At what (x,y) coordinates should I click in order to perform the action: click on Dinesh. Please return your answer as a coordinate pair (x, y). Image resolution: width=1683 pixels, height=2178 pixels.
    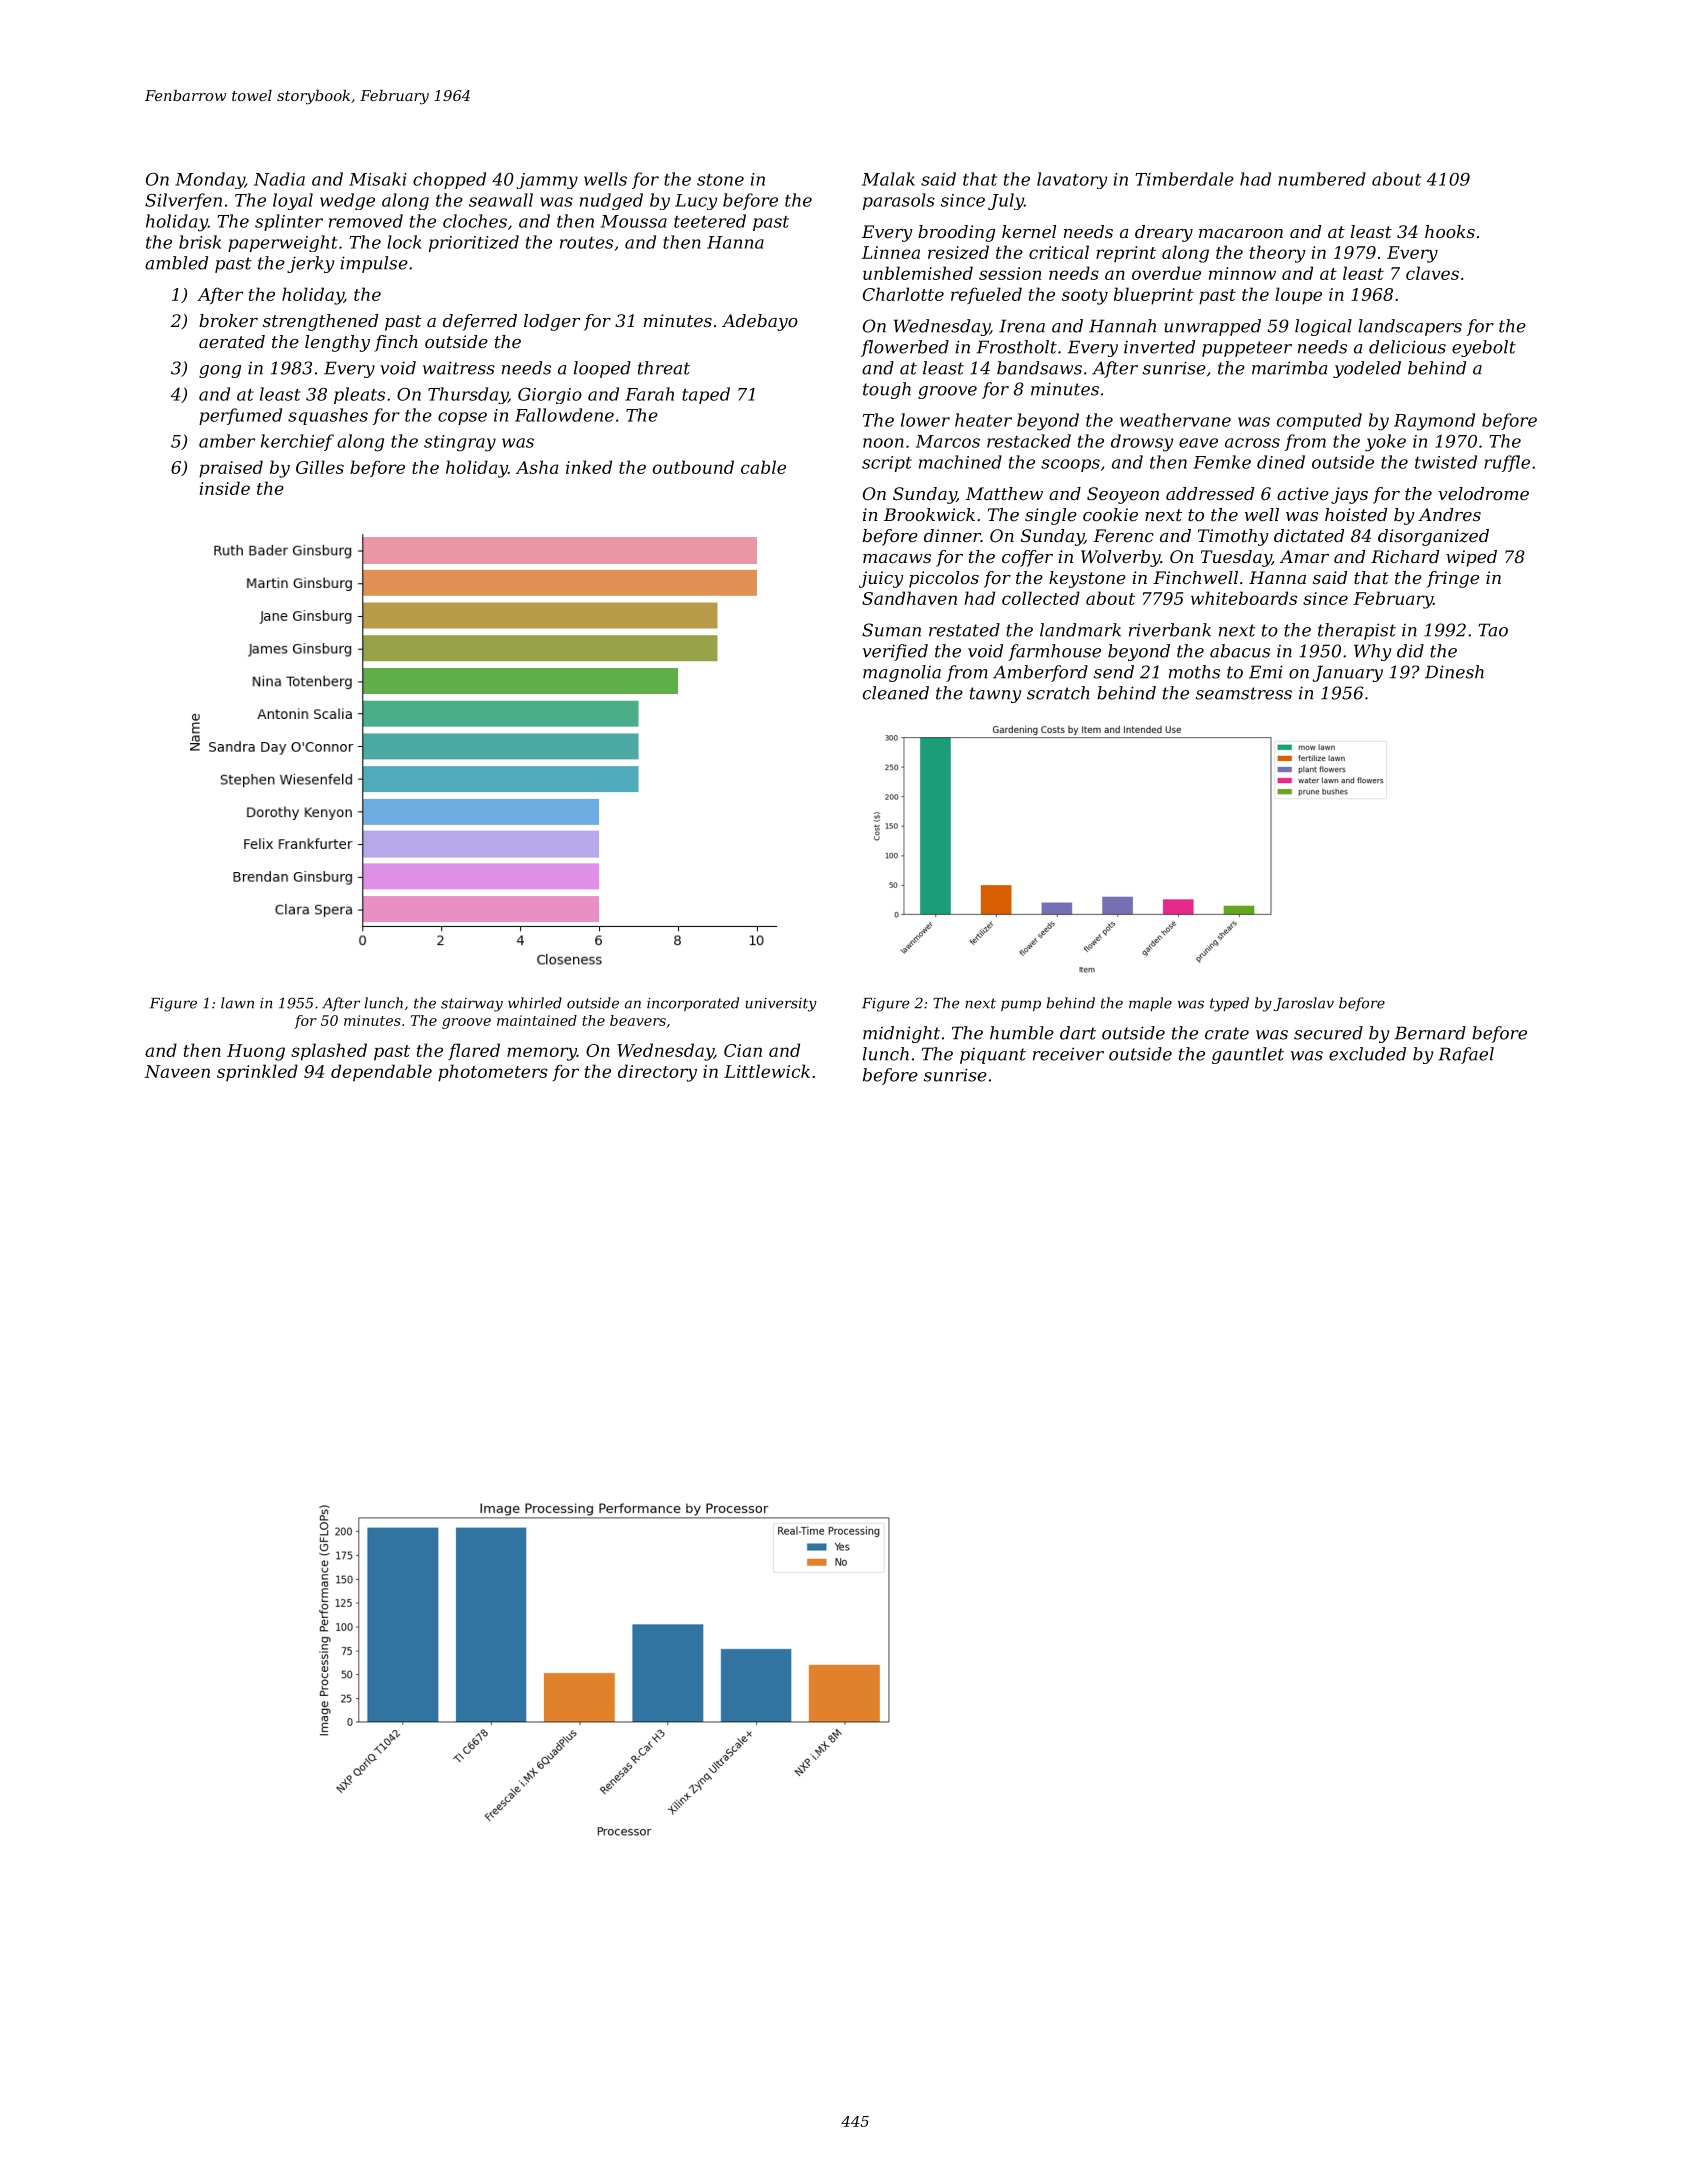
    Looking at the image, I should click on (1454, 672).
